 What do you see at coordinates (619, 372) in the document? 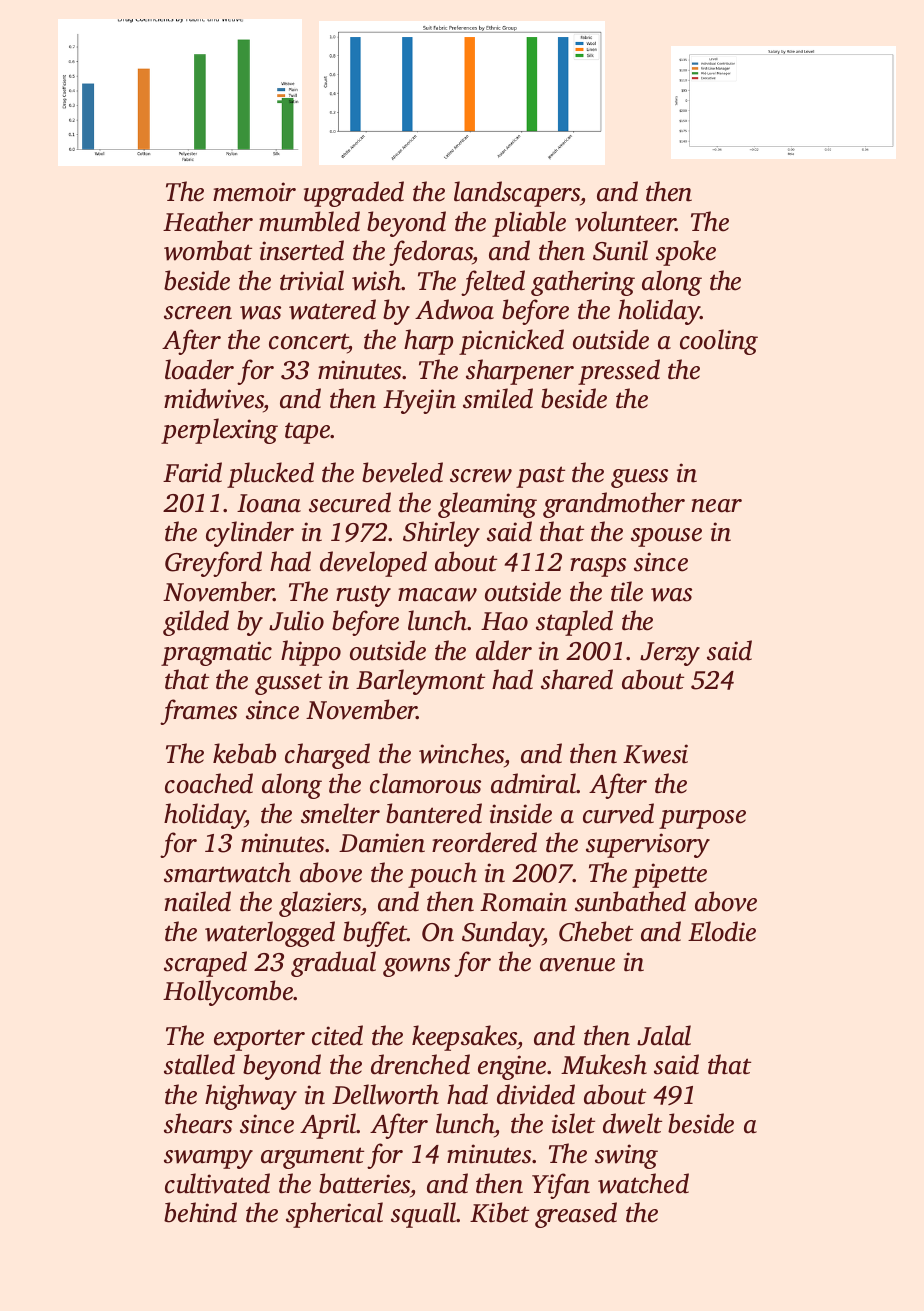
I see `pressed` at bounding box center [619, 372].
